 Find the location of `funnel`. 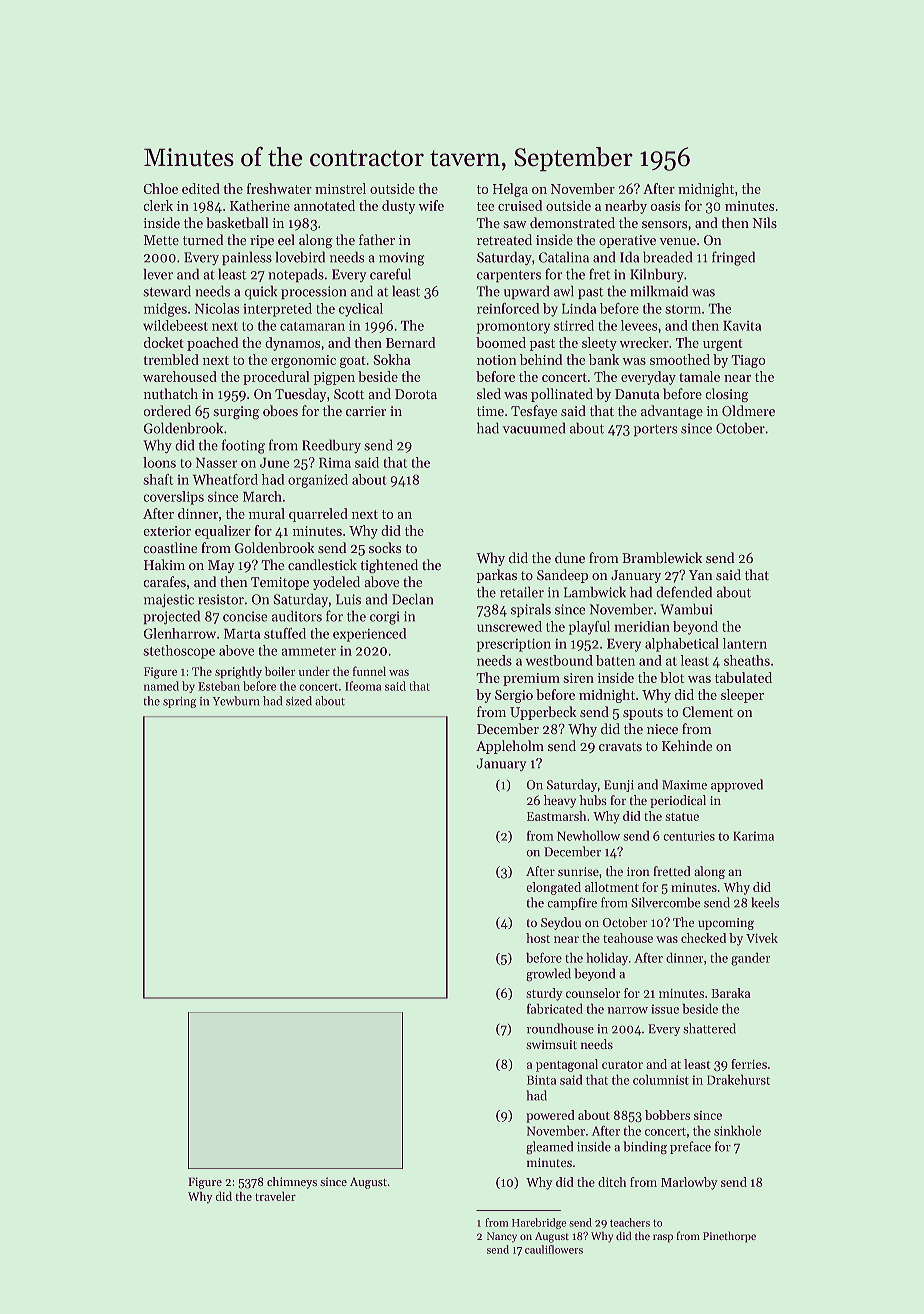

funnel is located at coordinates (369, 671).
